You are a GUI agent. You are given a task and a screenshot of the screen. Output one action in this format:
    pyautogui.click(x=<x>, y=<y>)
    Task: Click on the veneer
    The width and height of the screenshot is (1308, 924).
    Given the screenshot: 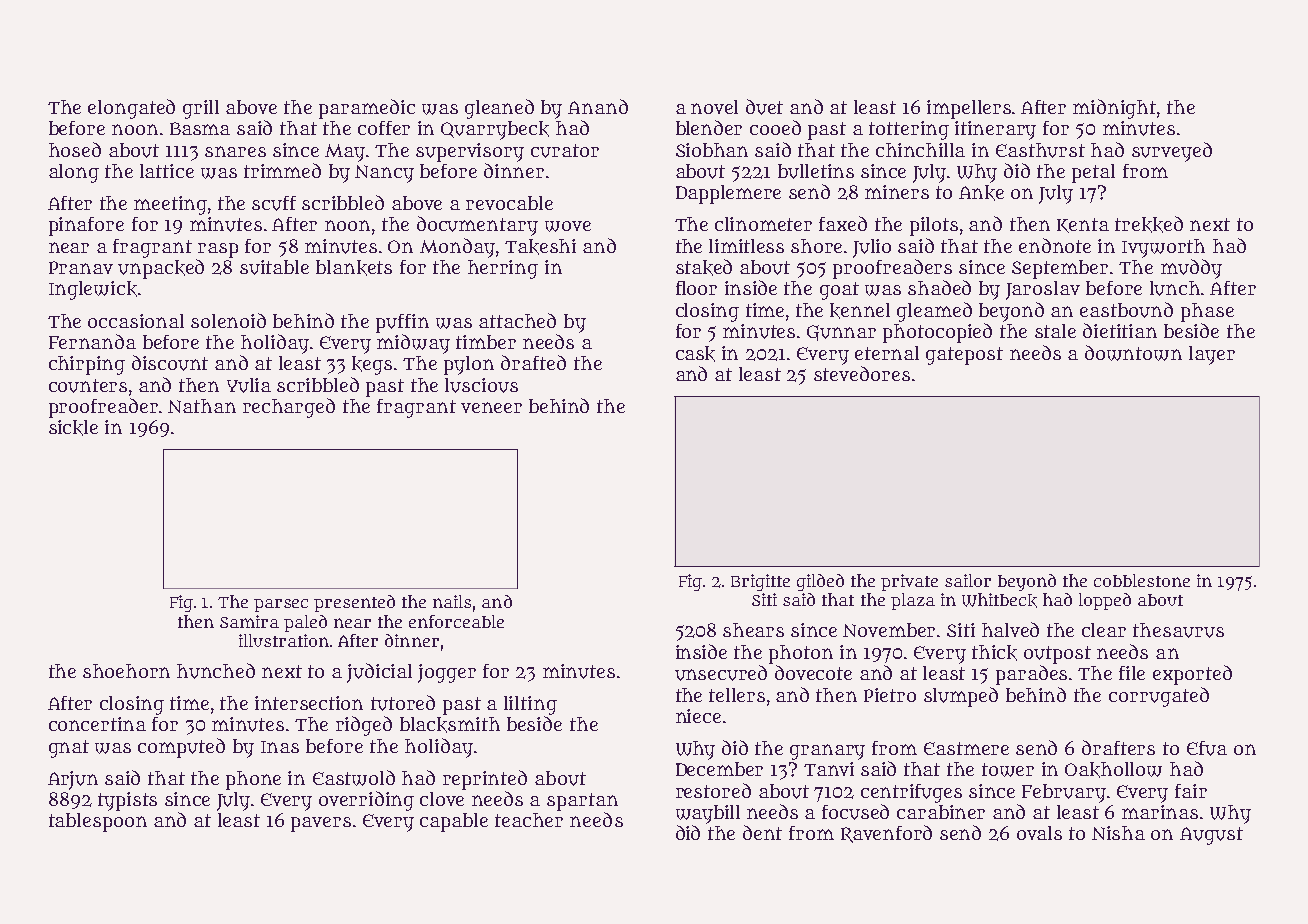 What is the action you would take?
    pyautogui.click(x=491, y=407)
